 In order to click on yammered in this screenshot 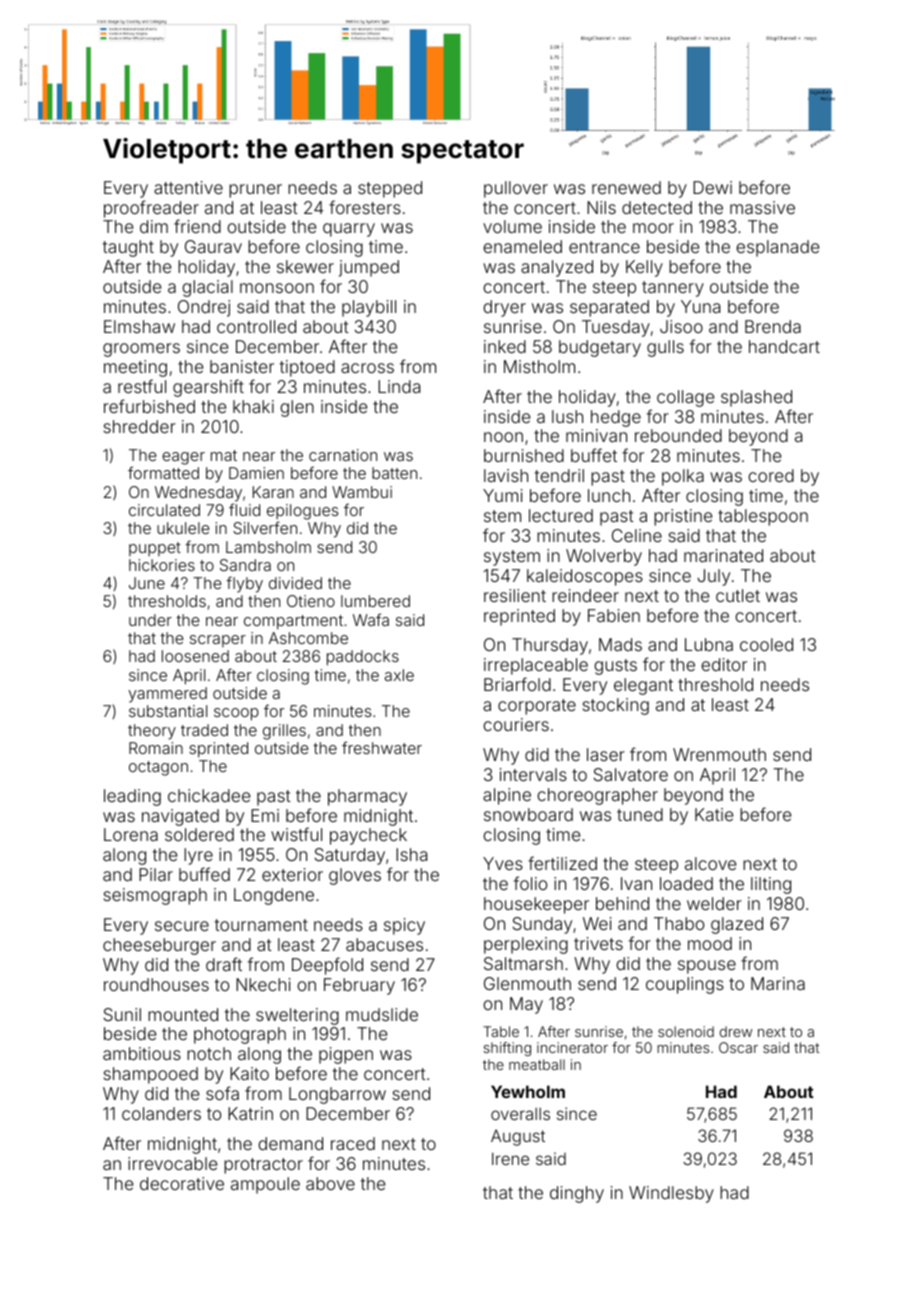, I will do `click(167, 695)`.
